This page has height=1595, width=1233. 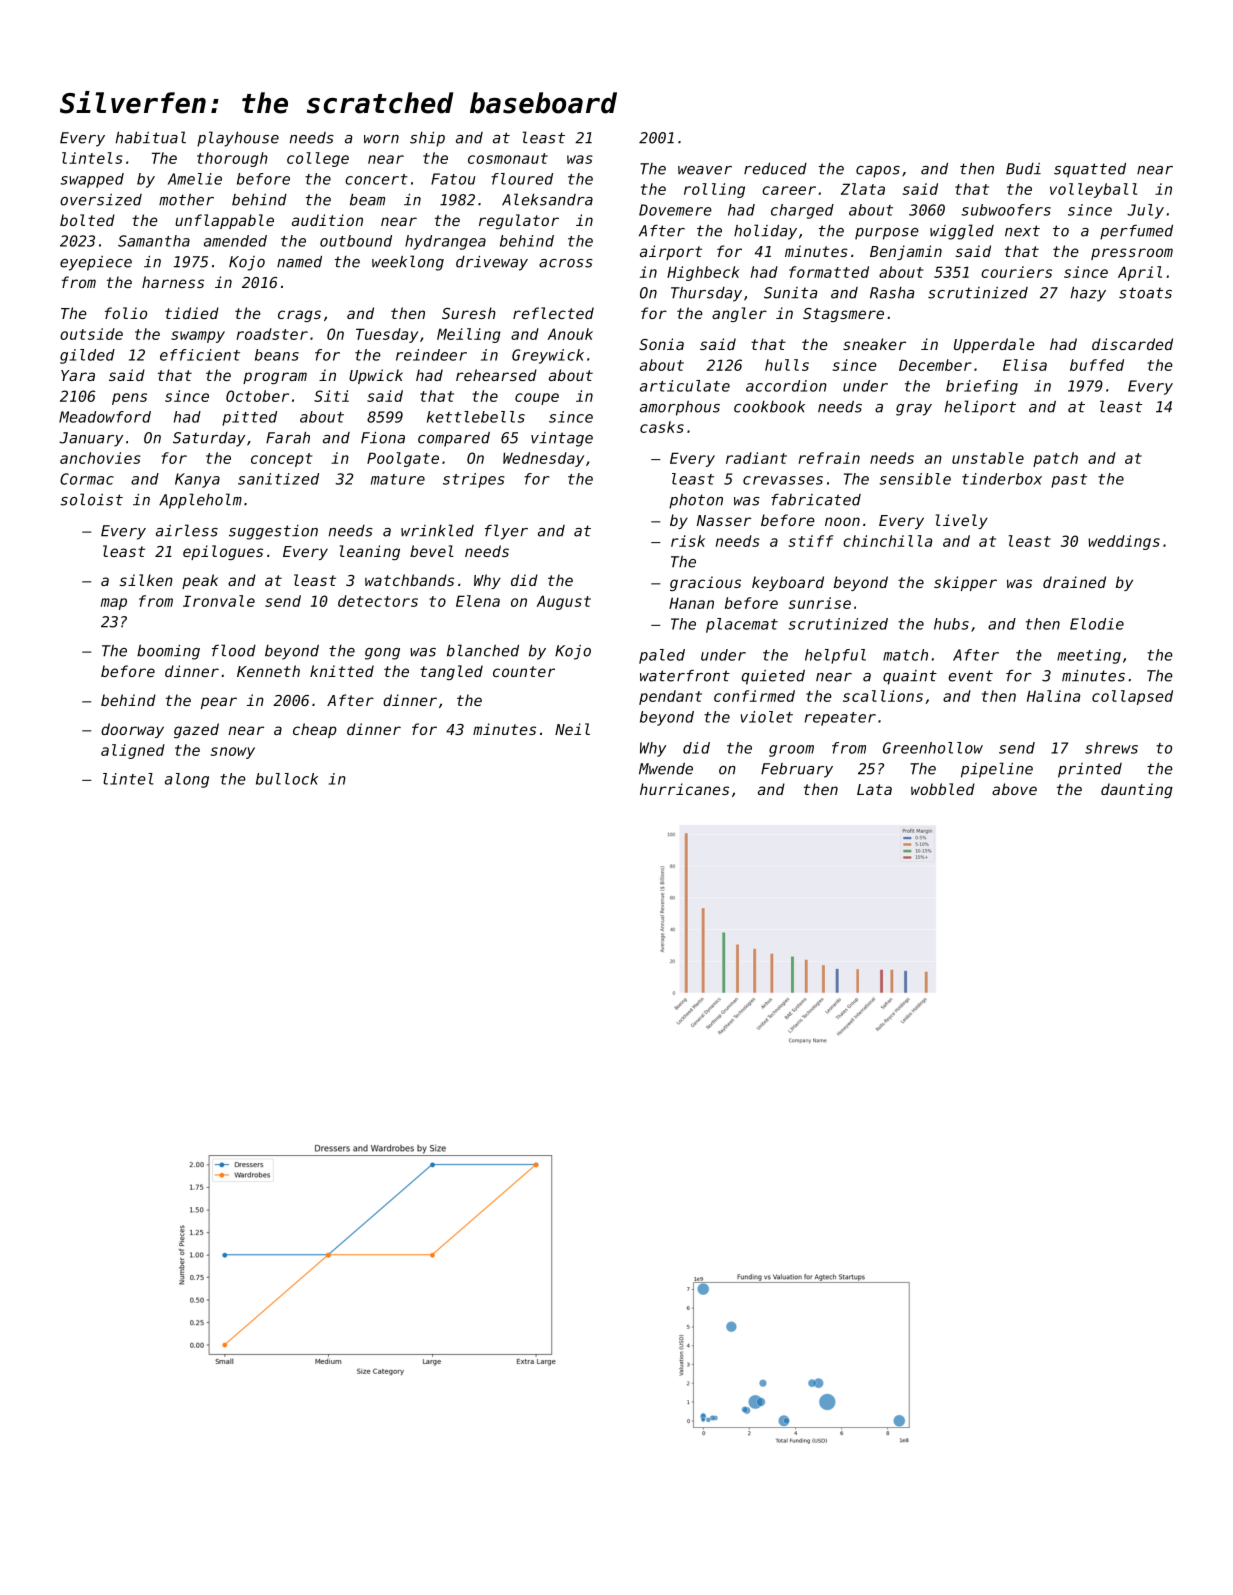 I want to click on weaver, so click(x=705, y=170).
